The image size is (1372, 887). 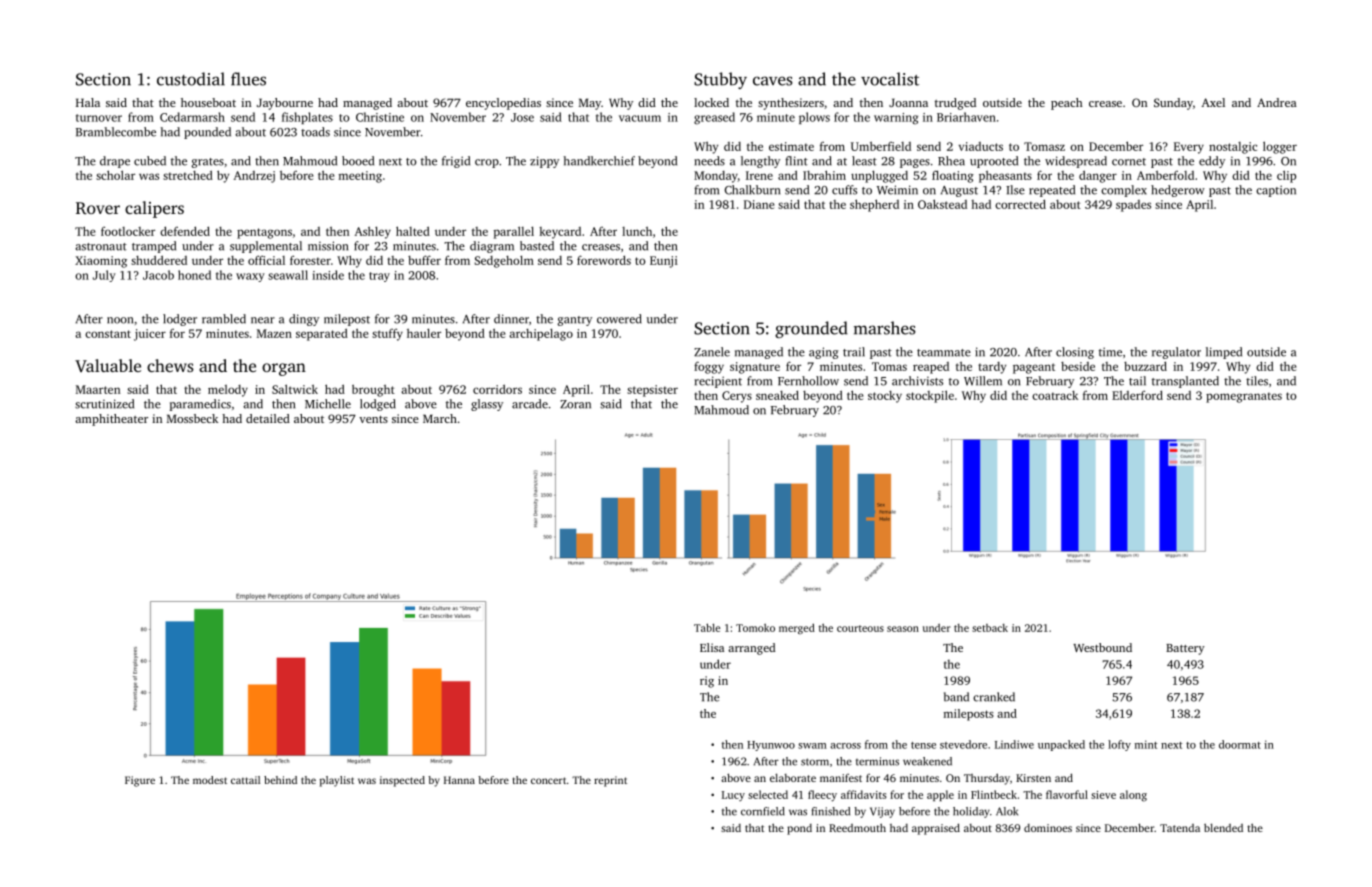 What do you see at coordinates (755, 628) in the screenshot?
I see `Tomoko` at bounding box center [755, 628].
